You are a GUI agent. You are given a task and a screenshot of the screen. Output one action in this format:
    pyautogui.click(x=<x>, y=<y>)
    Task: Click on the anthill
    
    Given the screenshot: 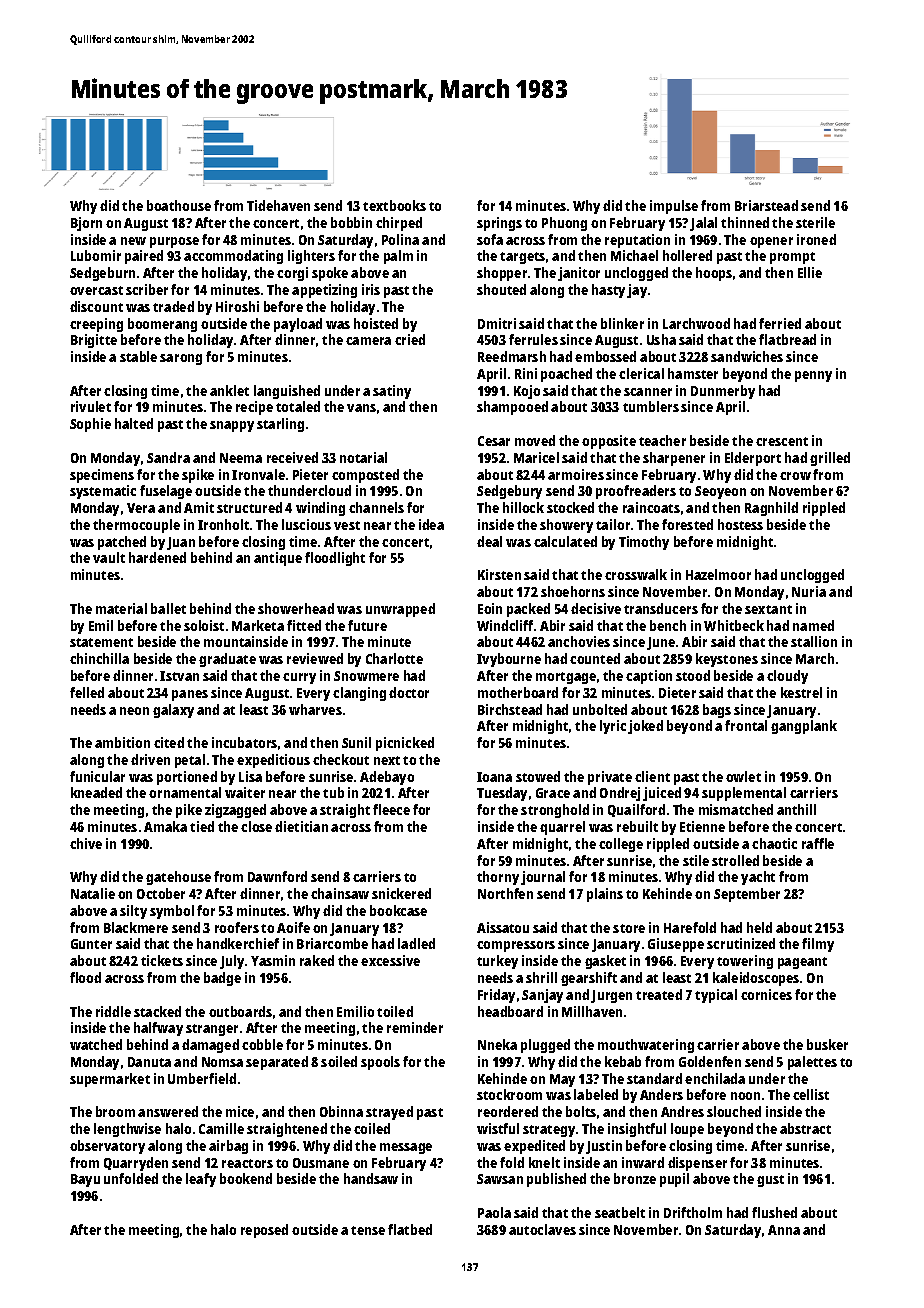 What is the action you would take?
    pyautogui.click(x=796, y=809)
